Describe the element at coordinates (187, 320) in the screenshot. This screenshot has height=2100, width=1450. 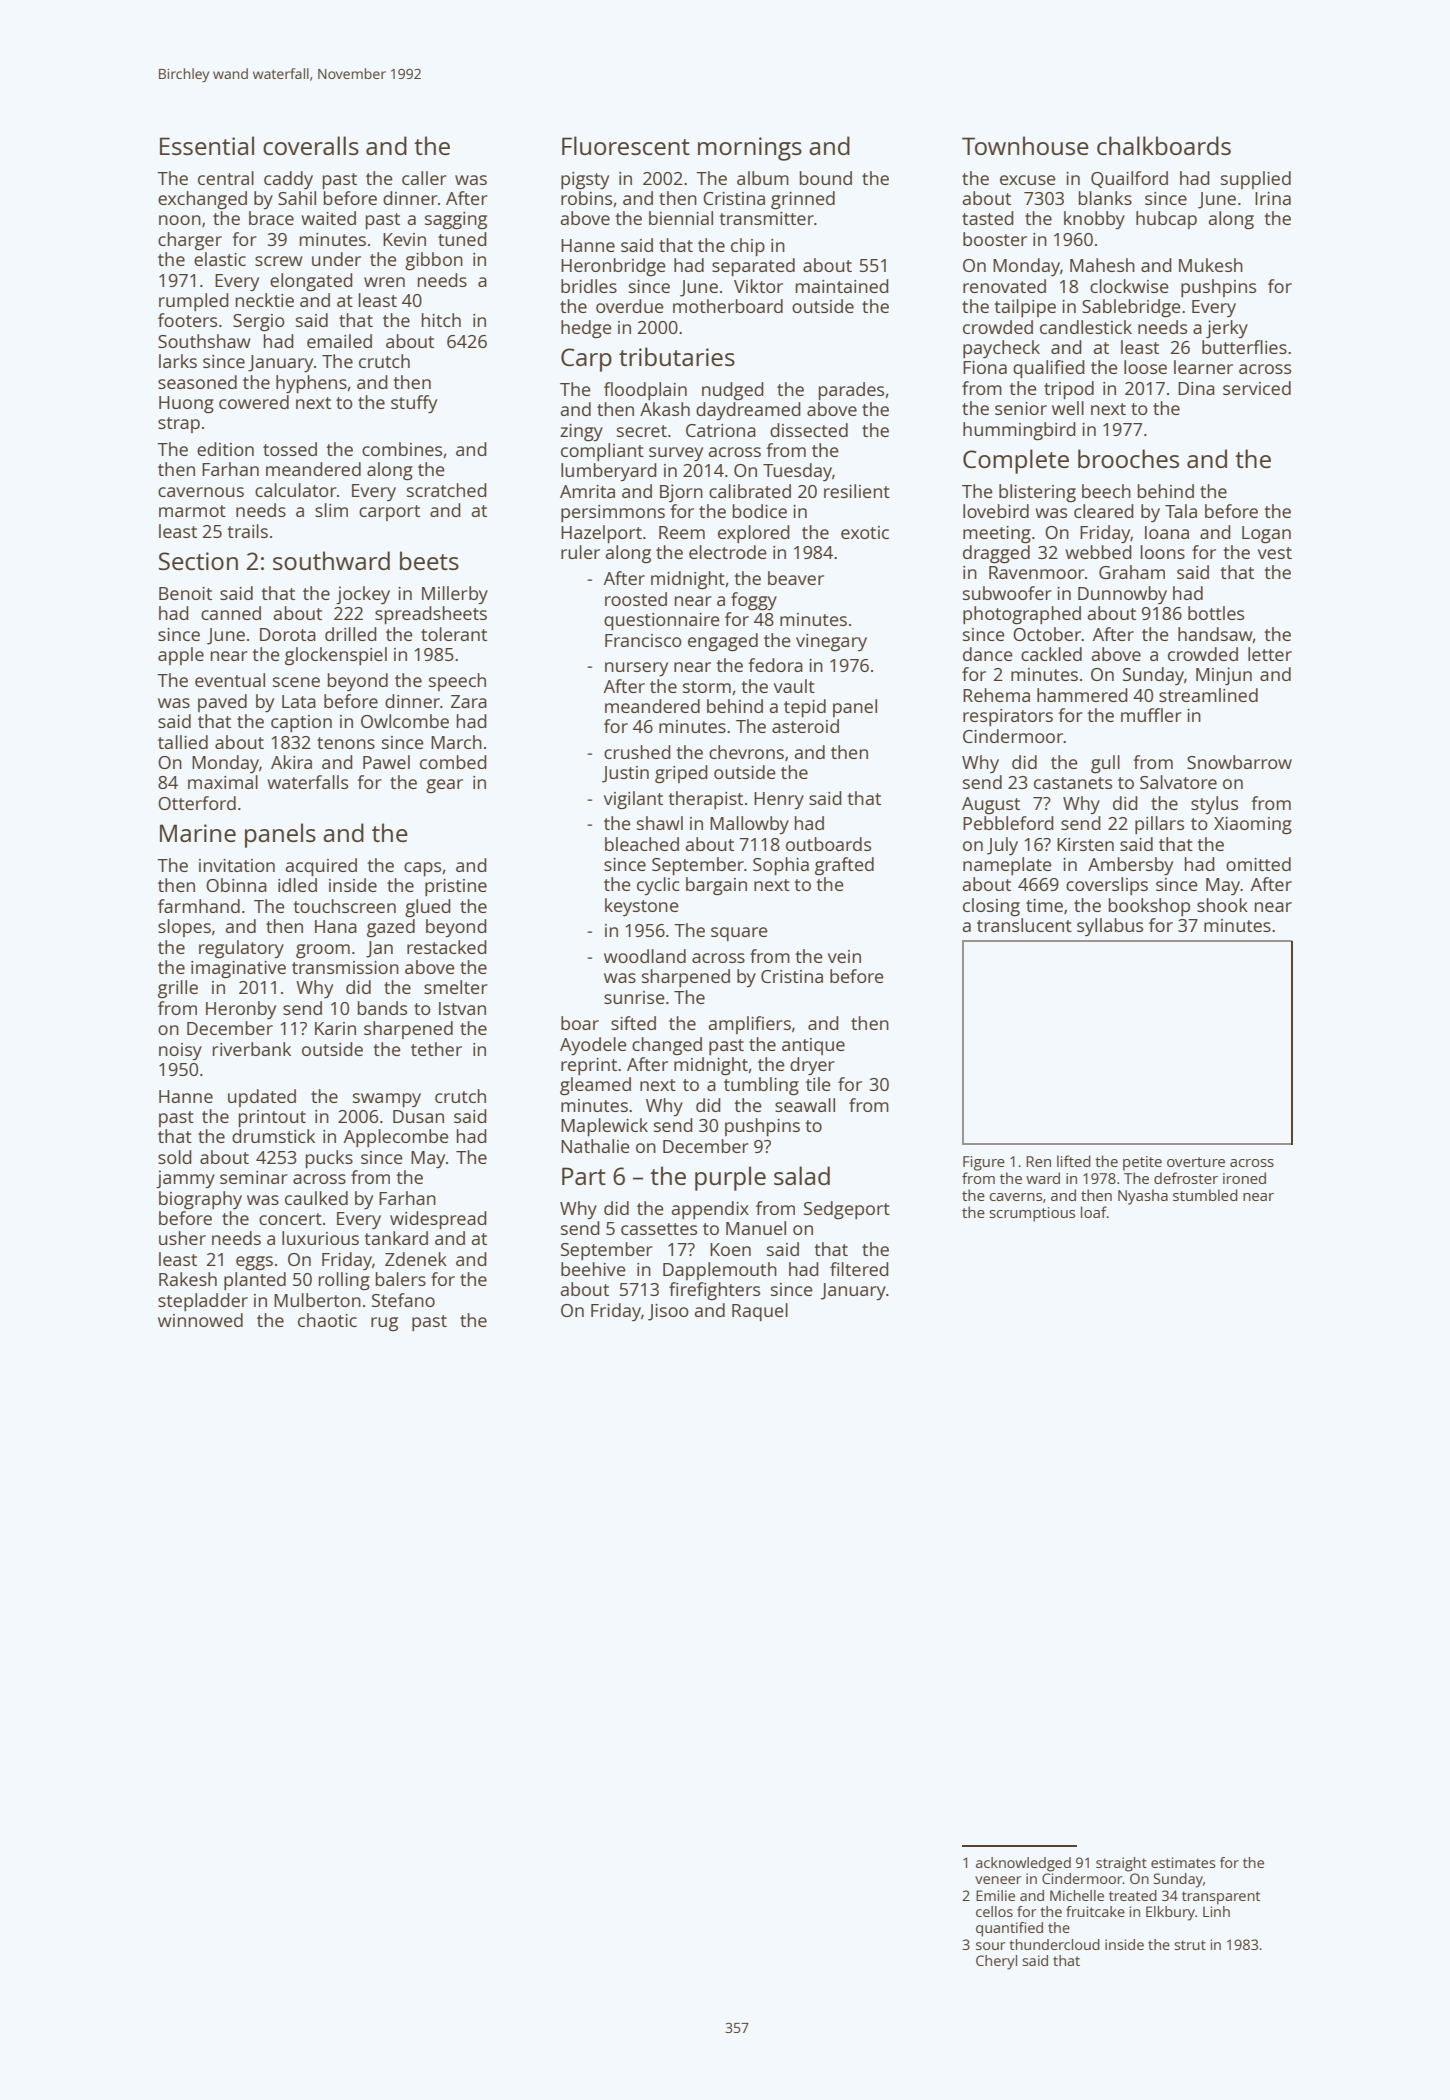
I see `footers` at that location.
